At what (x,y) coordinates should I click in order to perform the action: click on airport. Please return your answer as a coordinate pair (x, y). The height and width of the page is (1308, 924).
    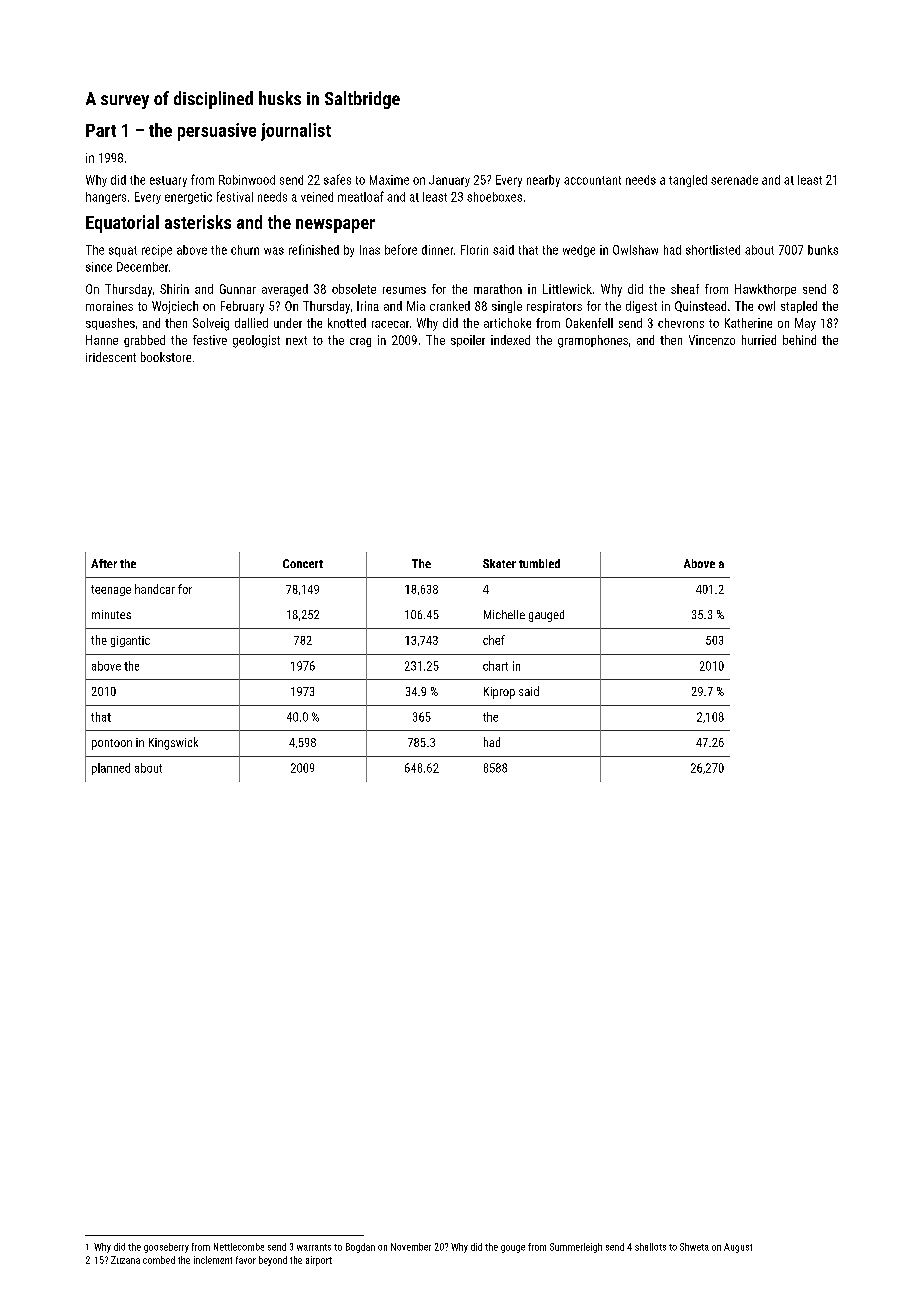
    Looking at the image, I should click on (319, 1261).
